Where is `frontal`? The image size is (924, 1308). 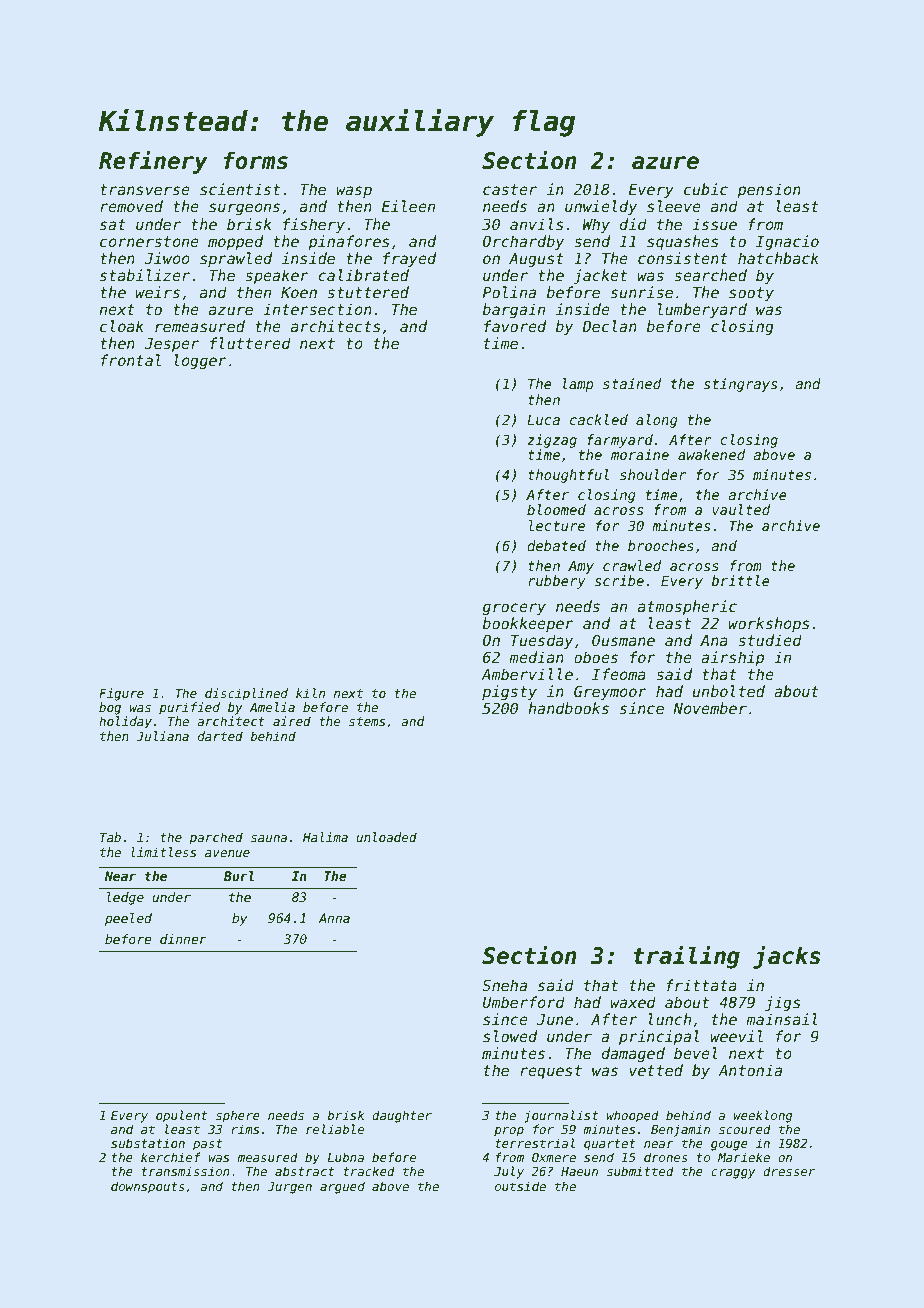 frontal is located at coordinates (131, 360).
